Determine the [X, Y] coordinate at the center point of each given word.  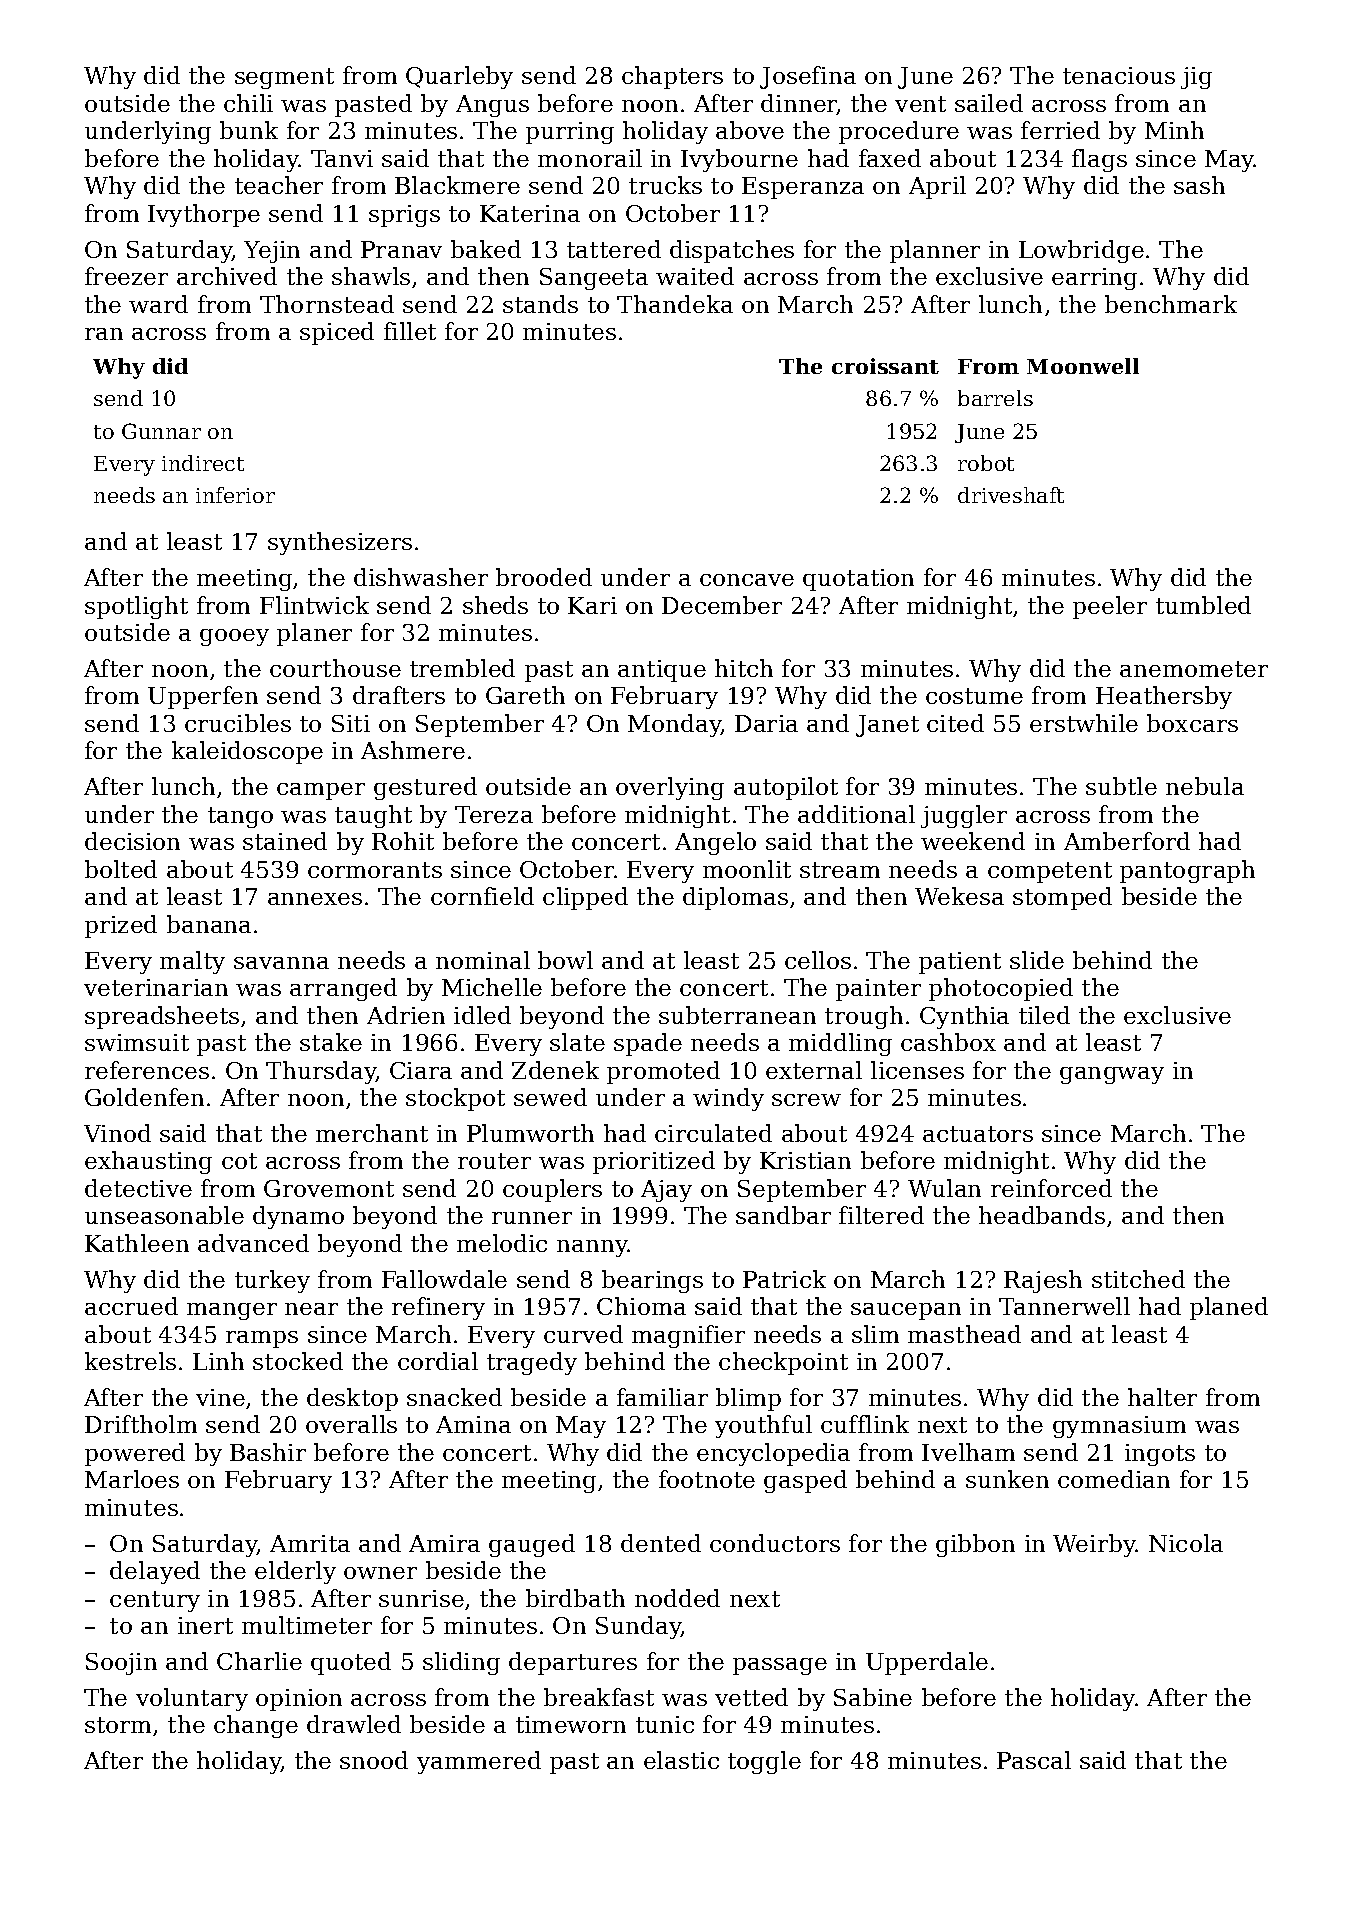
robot [986, 463]
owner [380, 1573]
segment [284, 78]
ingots [1160, 1455]
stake [331, 1042]
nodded [677, 1598]
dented [661, 1543]
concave [747, 580]
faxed [890, 158]
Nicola [1186, 1543]
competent [1050, 872]
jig [1196, 78]
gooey [234, 637]
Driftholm [141, 1424]
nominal [483, 960]
